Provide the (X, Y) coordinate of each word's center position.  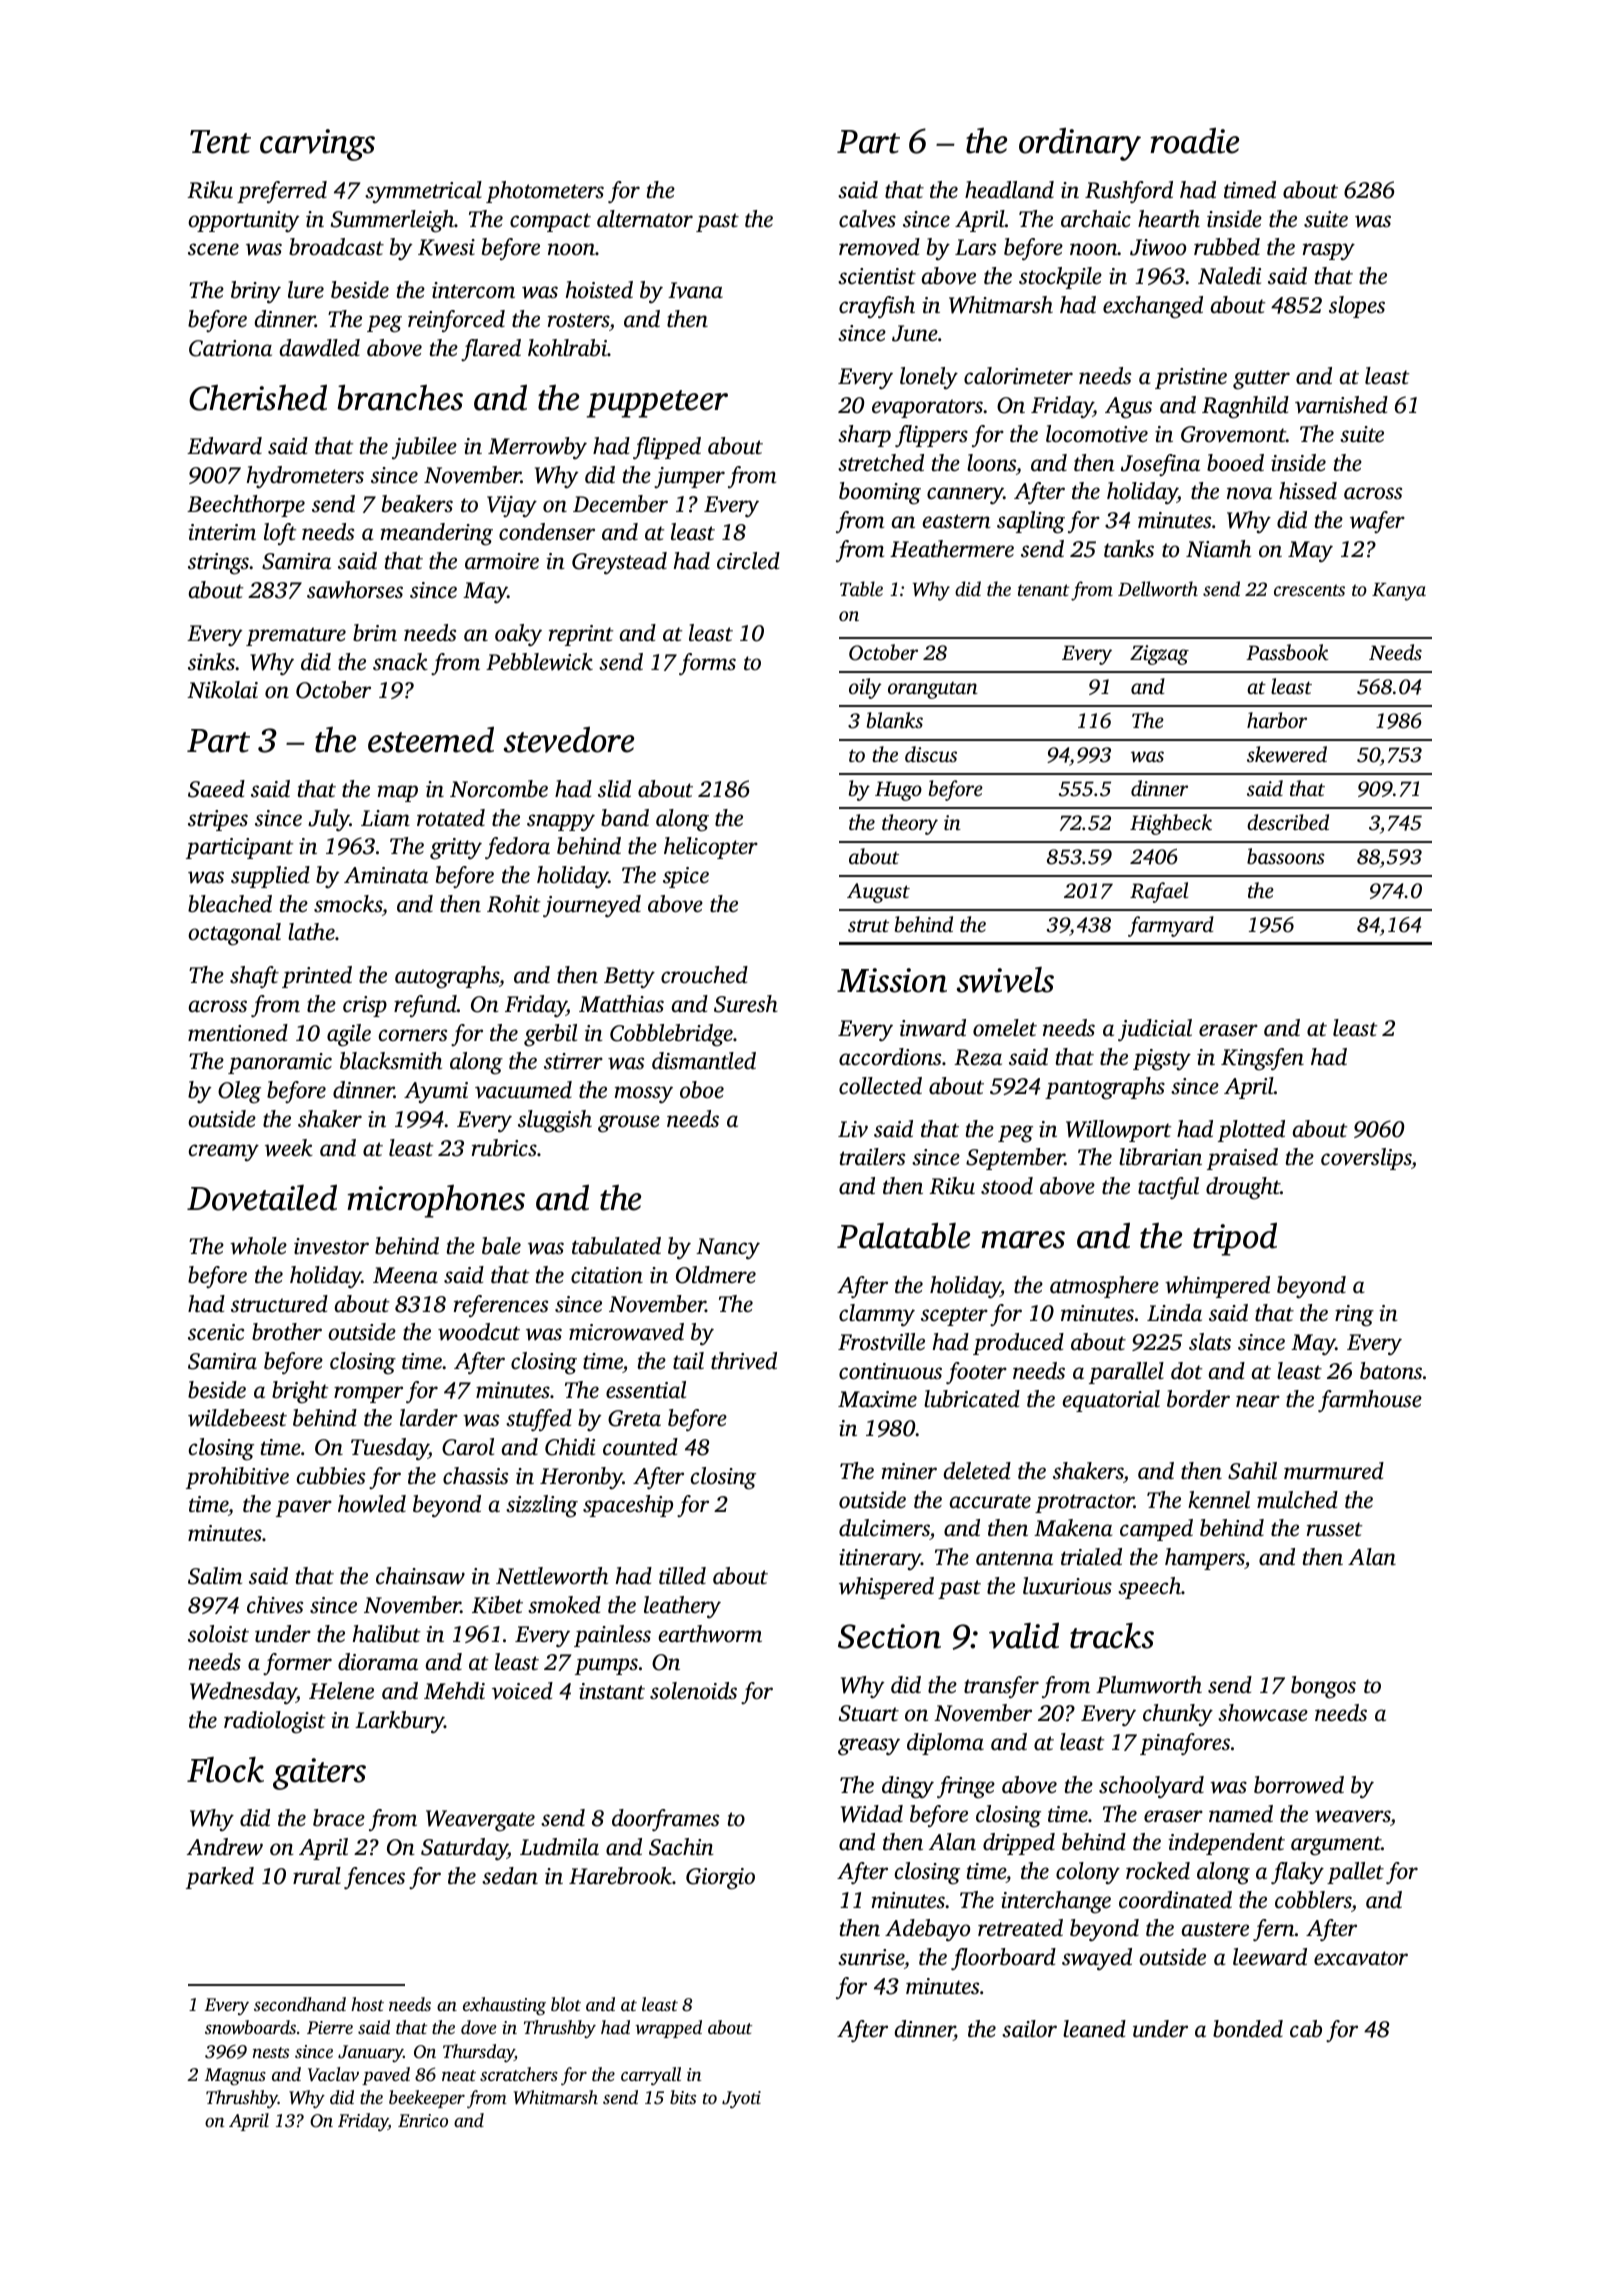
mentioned (238, 1033)
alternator (645, 219)
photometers (545, 192)
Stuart (869, 1713)
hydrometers (305, 477)
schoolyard (1151, 1787)
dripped (1019, 1844)
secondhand (300, 2004)
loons (991, 463)
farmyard (1171, 926)
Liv (853, 1129)
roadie (1194, 141)
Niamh (1218, 548)
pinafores (1185, 1744)
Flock (225, 1770)
